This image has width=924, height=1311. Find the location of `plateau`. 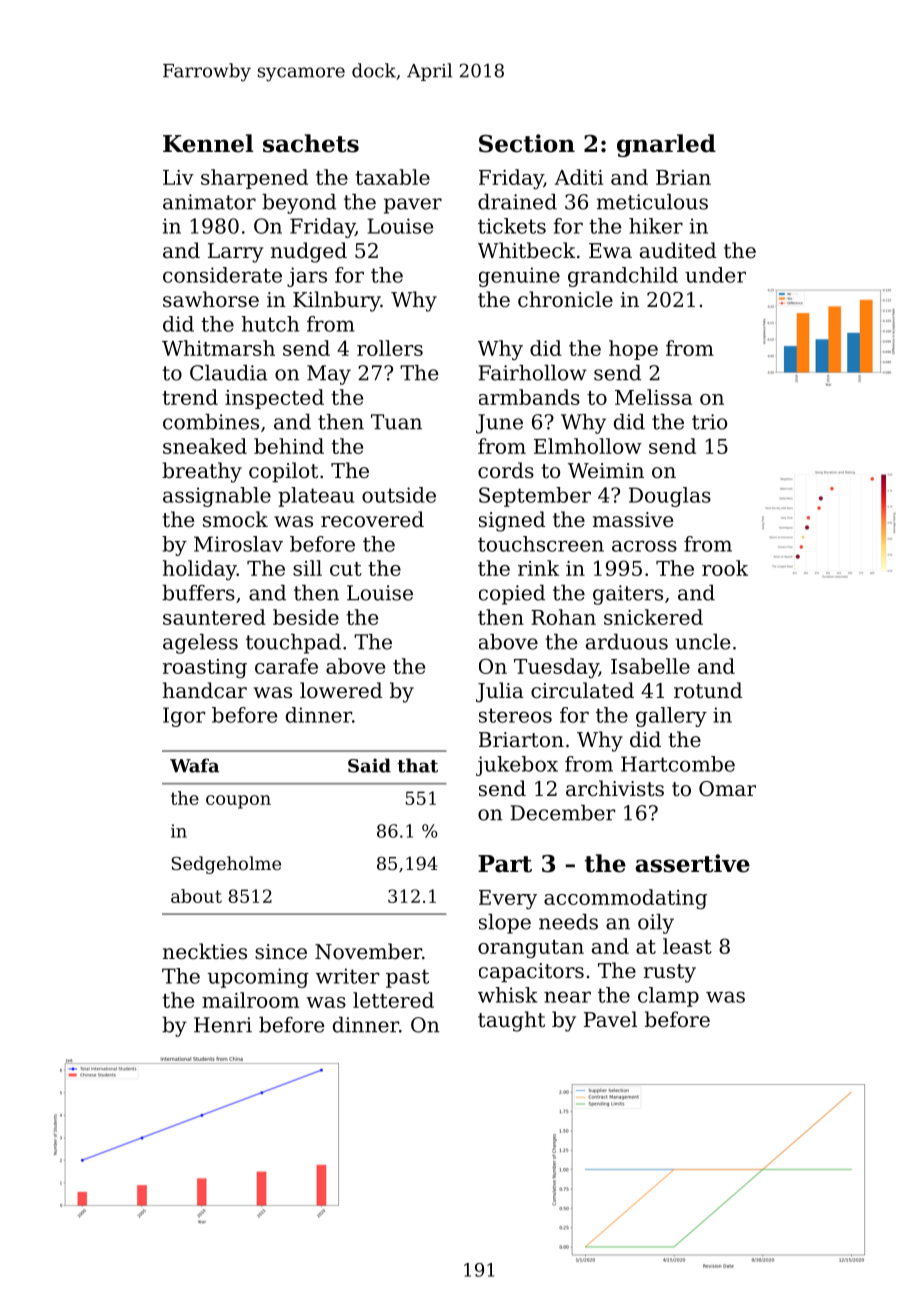

plateau is located at coordinates (316, 497).
